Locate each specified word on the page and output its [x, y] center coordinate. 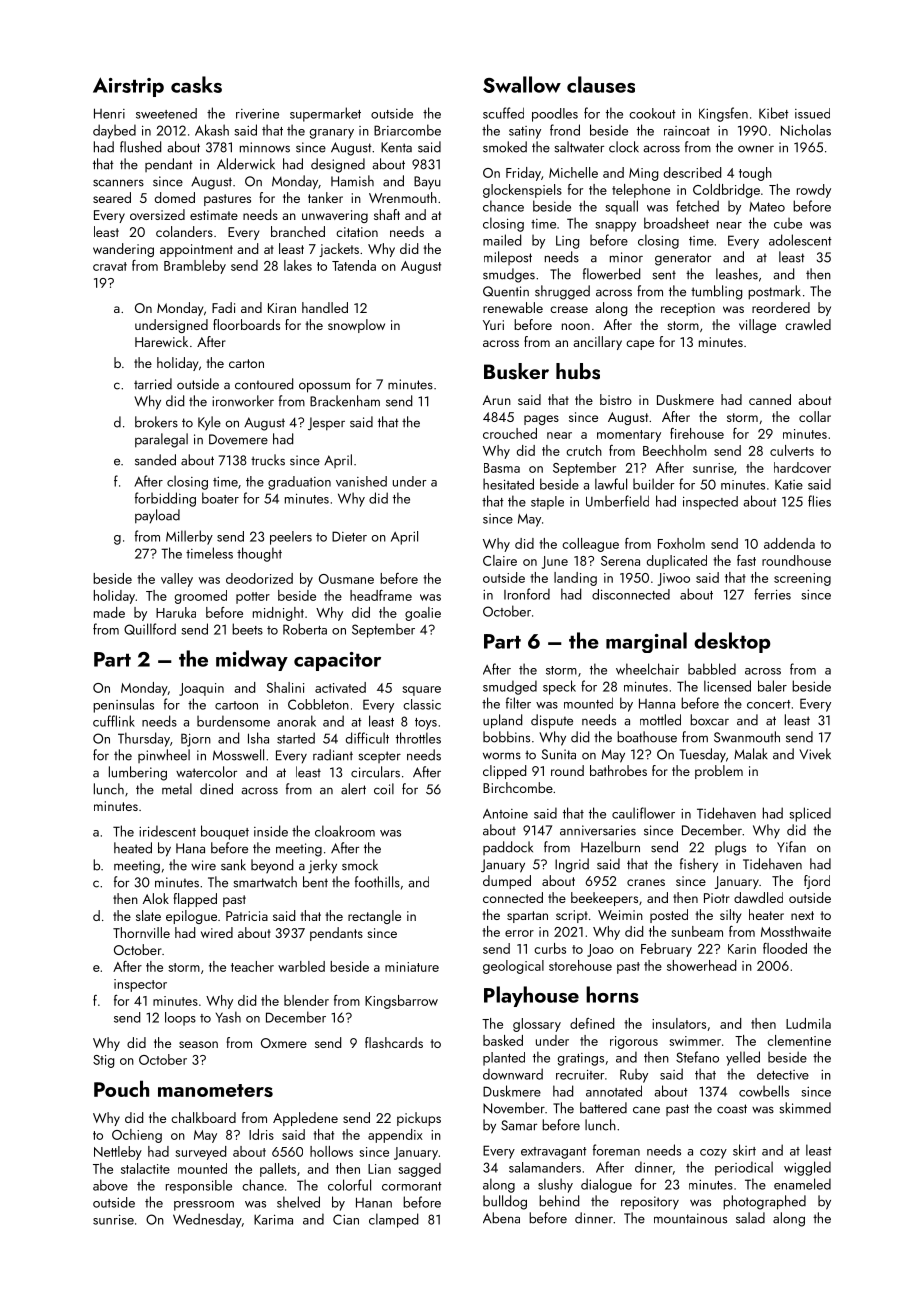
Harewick [161, 341]
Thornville [141, 932]
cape [640, 345]
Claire [500, 560]
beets [247, 629]
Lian [379, 1169]
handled [325, 307]
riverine [257, 114]
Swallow [522, 84]
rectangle [374, 917]
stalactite [145, 1168]
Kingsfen [723, 114]
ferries [772, 594]
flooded [785, 948]
